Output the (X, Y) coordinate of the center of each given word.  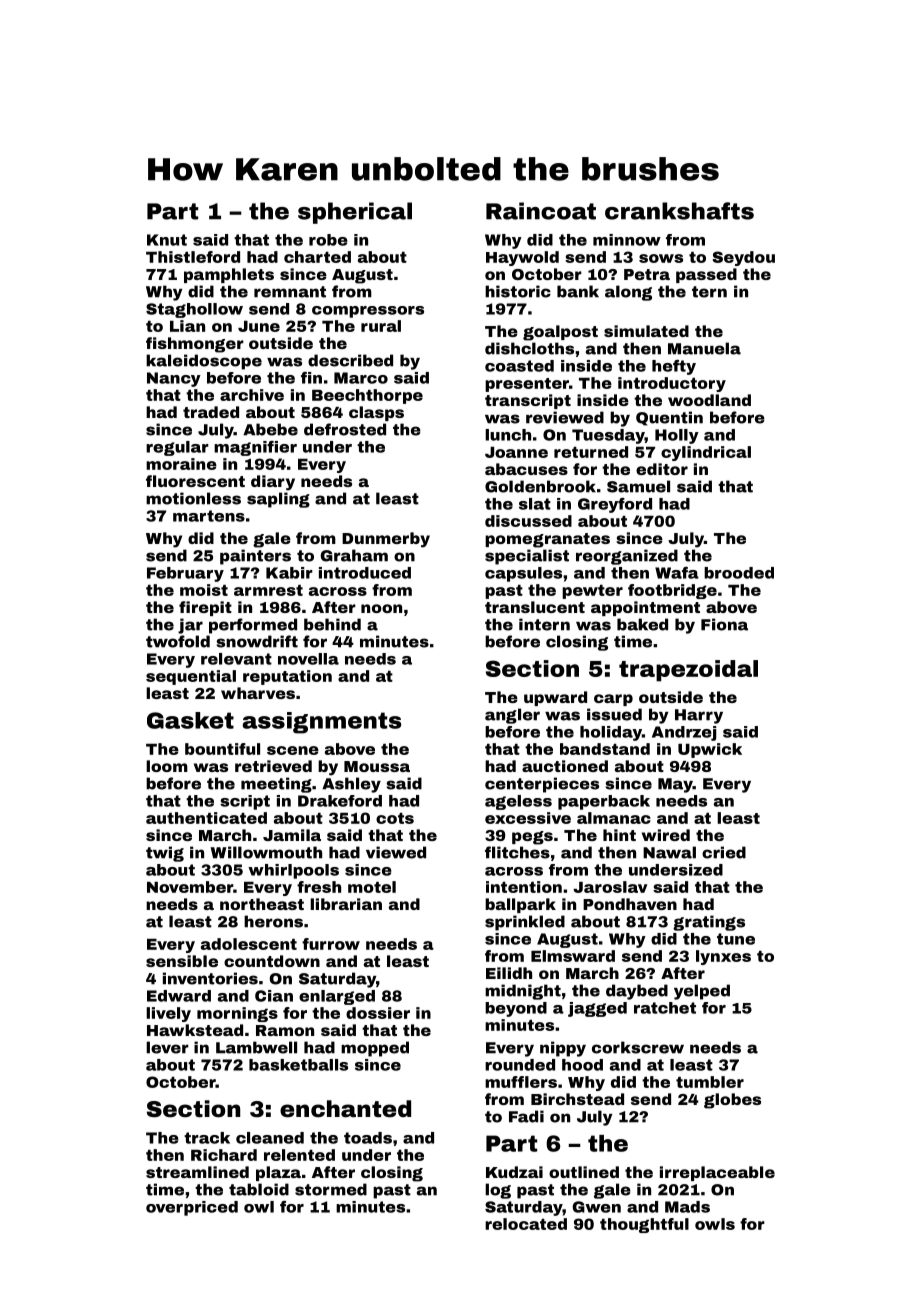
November (190, 887)
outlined (584, 1172)
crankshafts (679, 211)
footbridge (672, 591)
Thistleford (193, 257)
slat (535, 504)
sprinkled (525, 923)
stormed (331, 1189)
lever (167, 1047)
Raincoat (541, 211)
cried (724, 852)
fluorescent (195, 481)
